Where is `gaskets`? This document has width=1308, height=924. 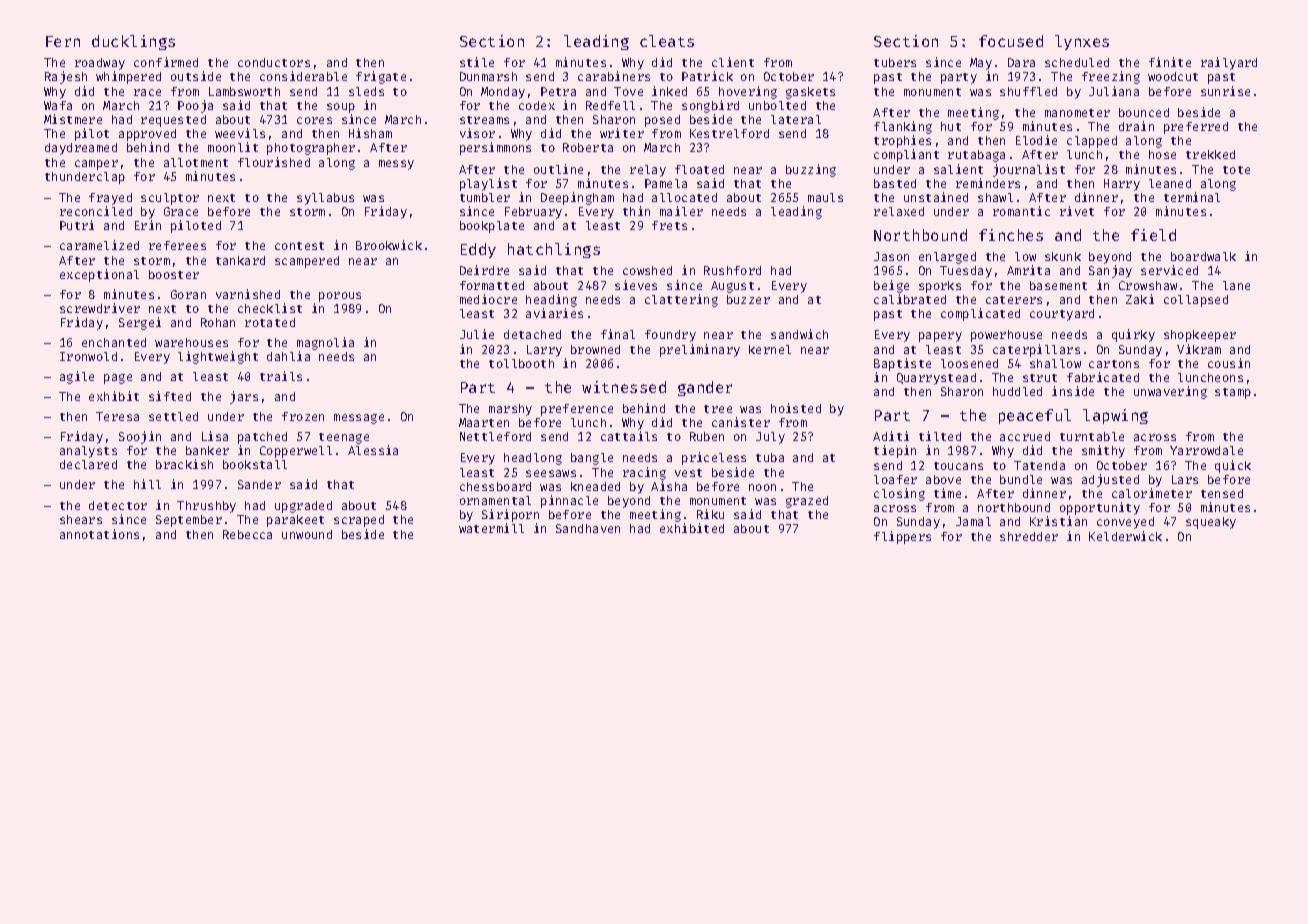 gaskets is located at coordinates (810, 93).
